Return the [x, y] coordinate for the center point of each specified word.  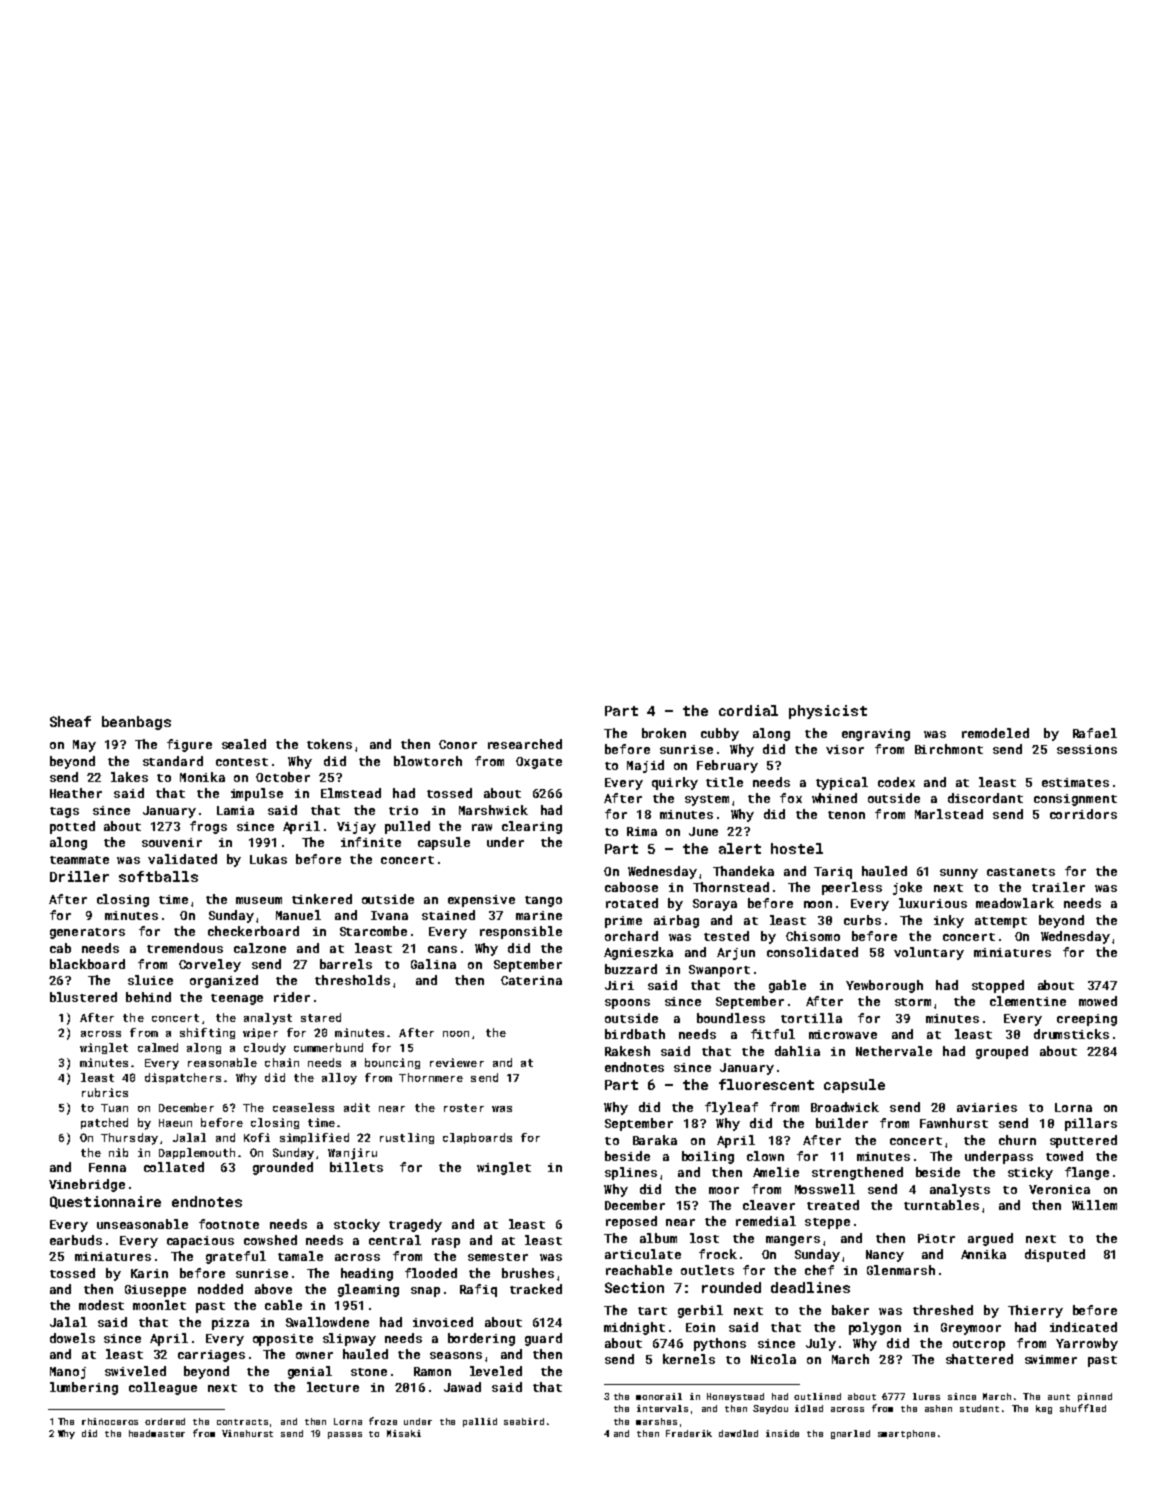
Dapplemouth [197, 1153]
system [707, 800]
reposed [631, 1222]
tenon [846, 815]
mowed [1098, 1001]
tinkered [322, 899]
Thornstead [731, 887]
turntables [941, 1205]
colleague [163, 1388]
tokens [329, 744]
